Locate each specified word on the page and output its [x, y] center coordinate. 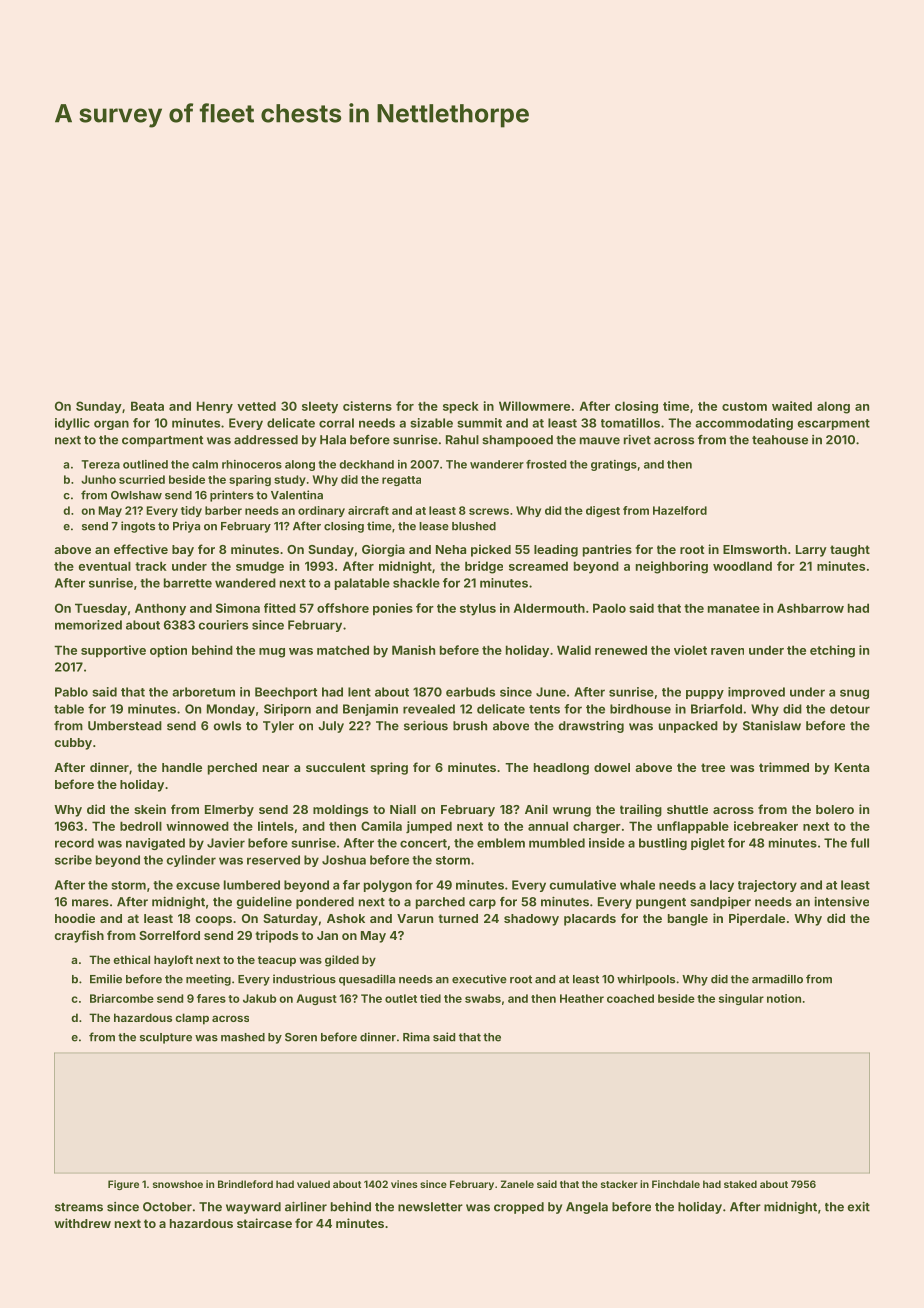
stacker [619, 1184]
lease [434, 526]
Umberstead [125, 726]
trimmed [784, 767]
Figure [123, 1185]
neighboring [672, 567]
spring [389, 768]
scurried [142, 479]
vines [404, 1184]
